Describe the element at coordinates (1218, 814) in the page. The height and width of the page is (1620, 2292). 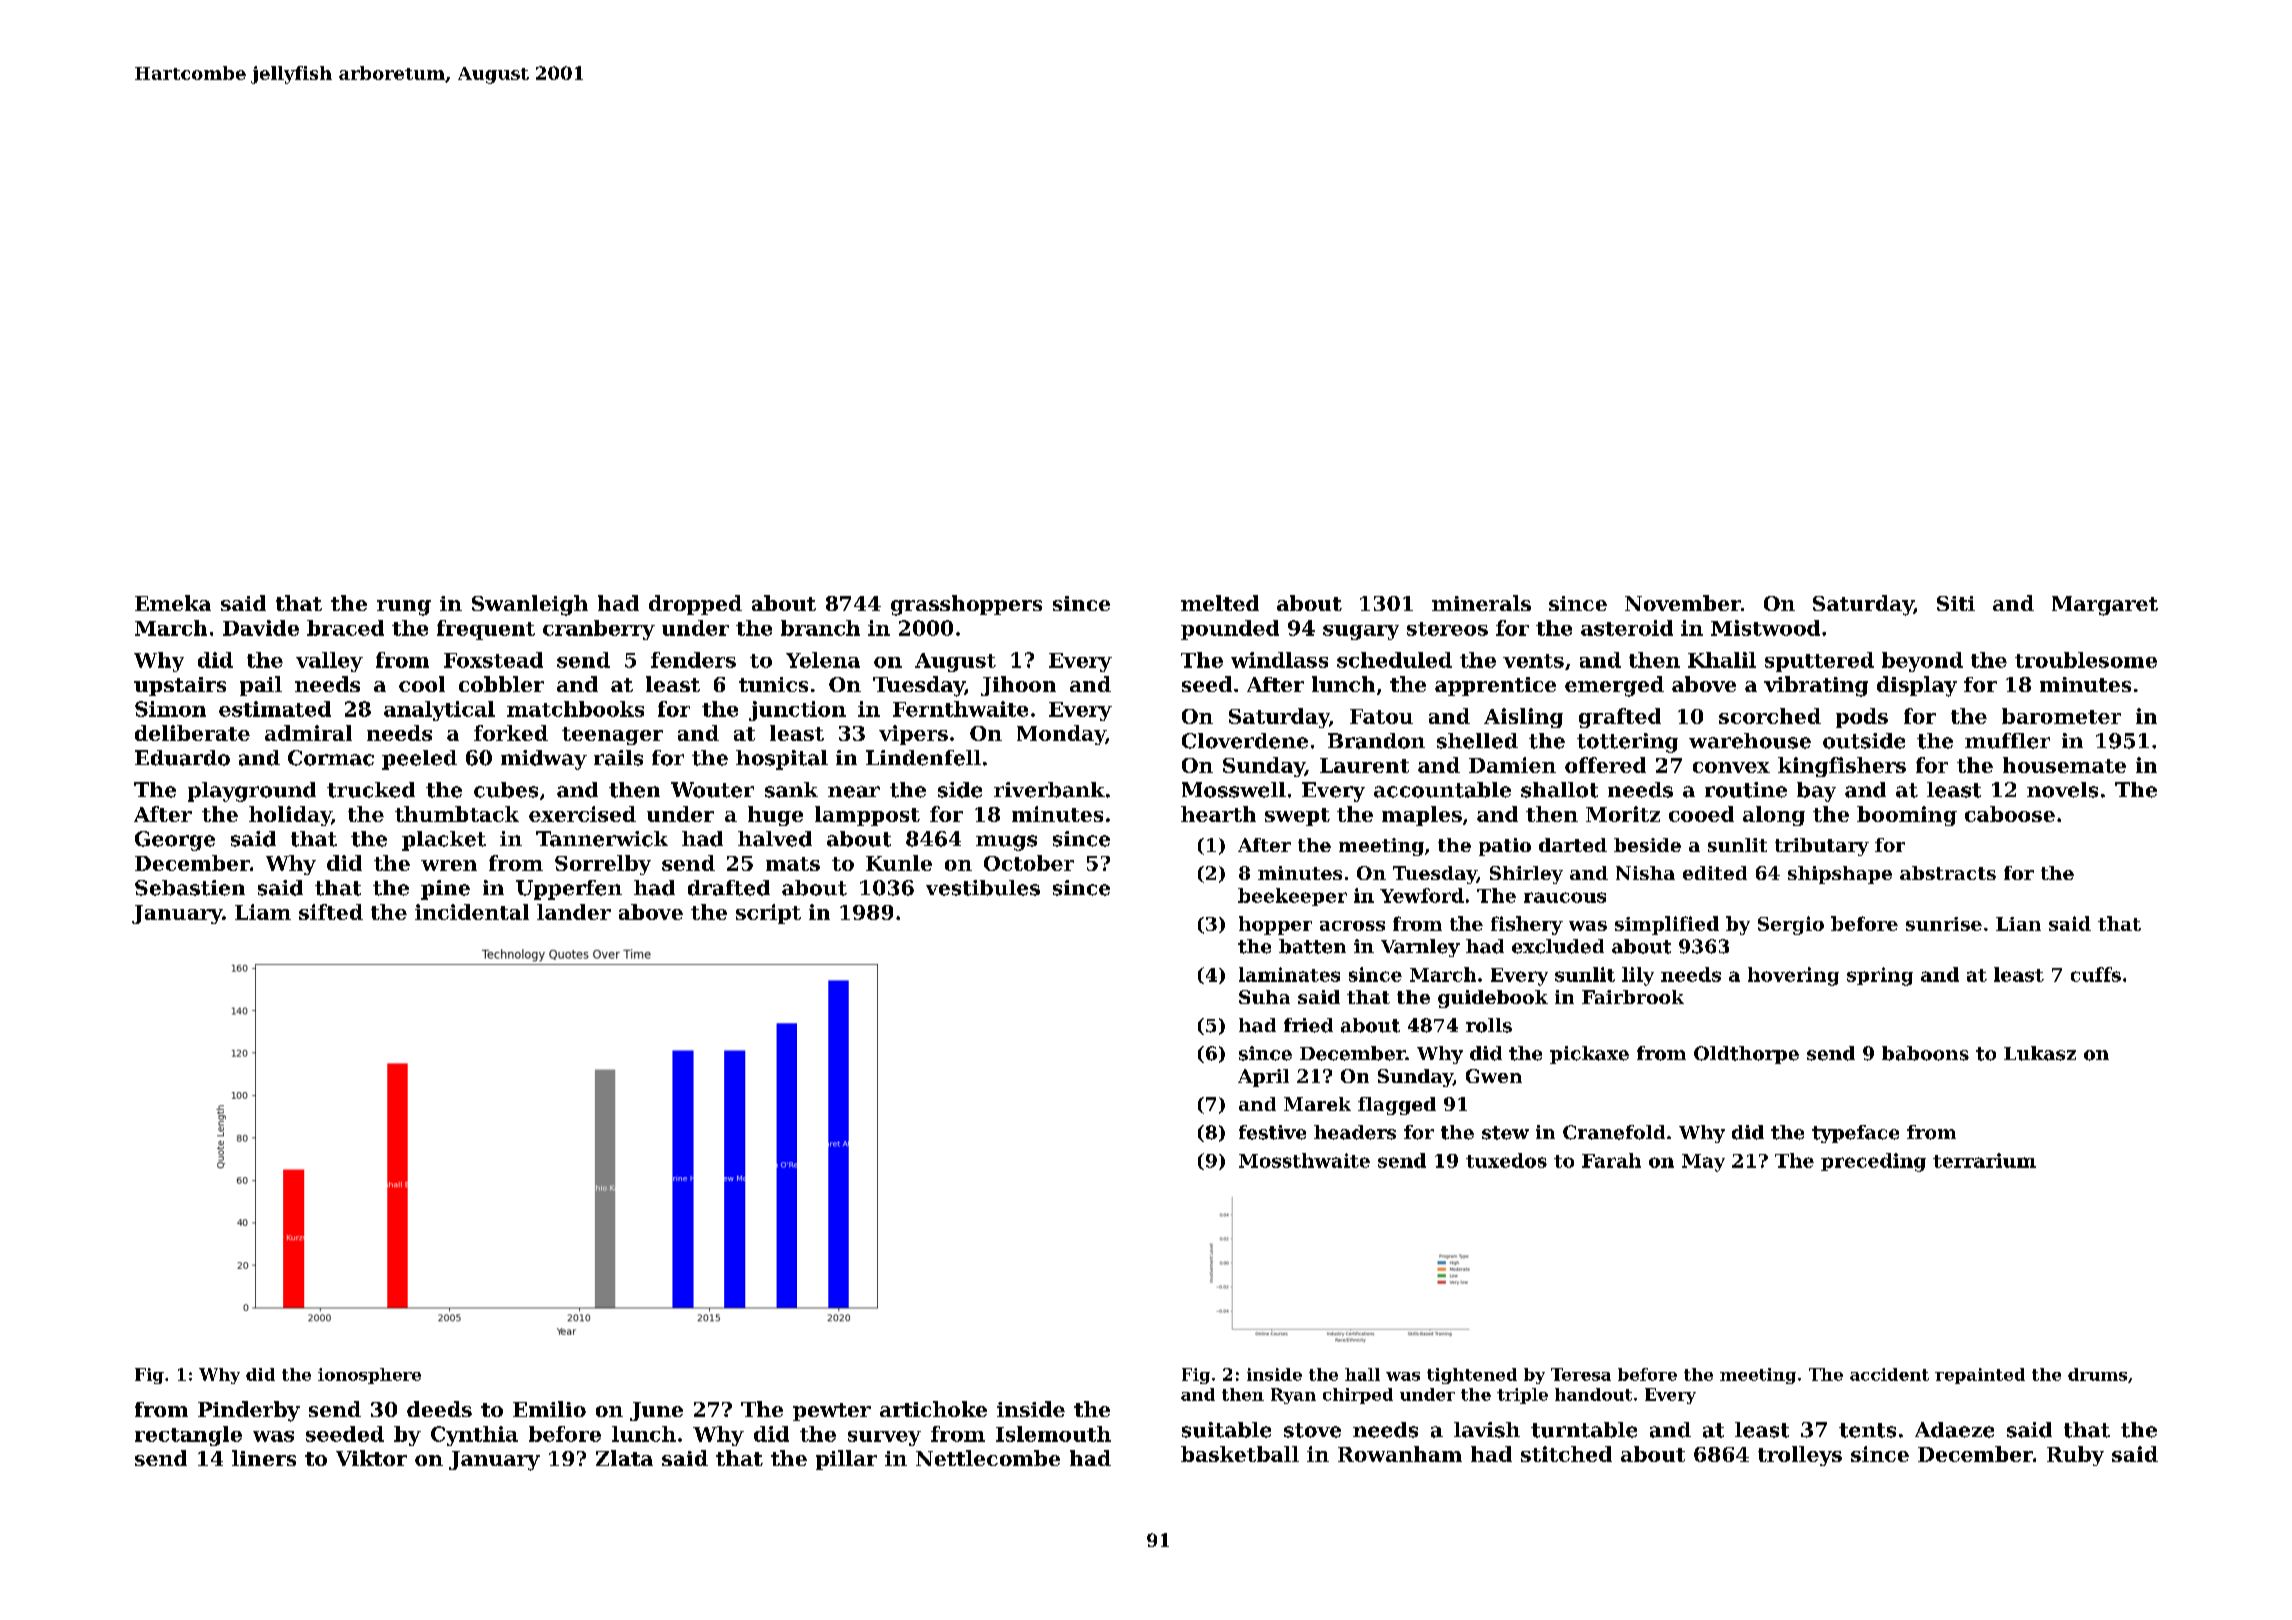
I see `hearth` at that location.
